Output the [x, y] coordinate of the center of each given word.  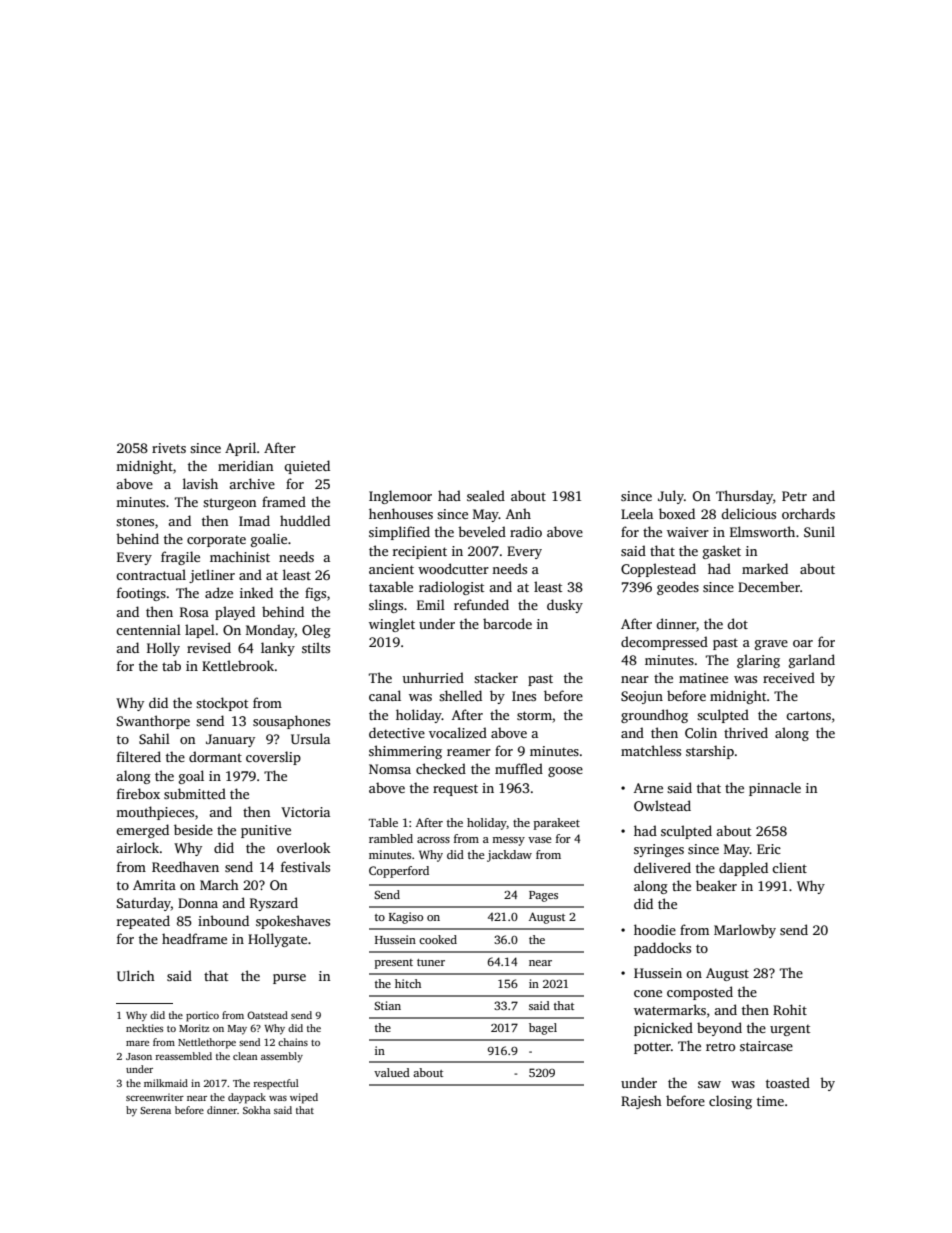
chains [293, 1042]
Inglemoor [400, 497]
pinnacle [775, 789]
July [671, 497]
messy [508, 841]
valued [392, 1072]
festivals [305, 866]
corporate [216, 541]
